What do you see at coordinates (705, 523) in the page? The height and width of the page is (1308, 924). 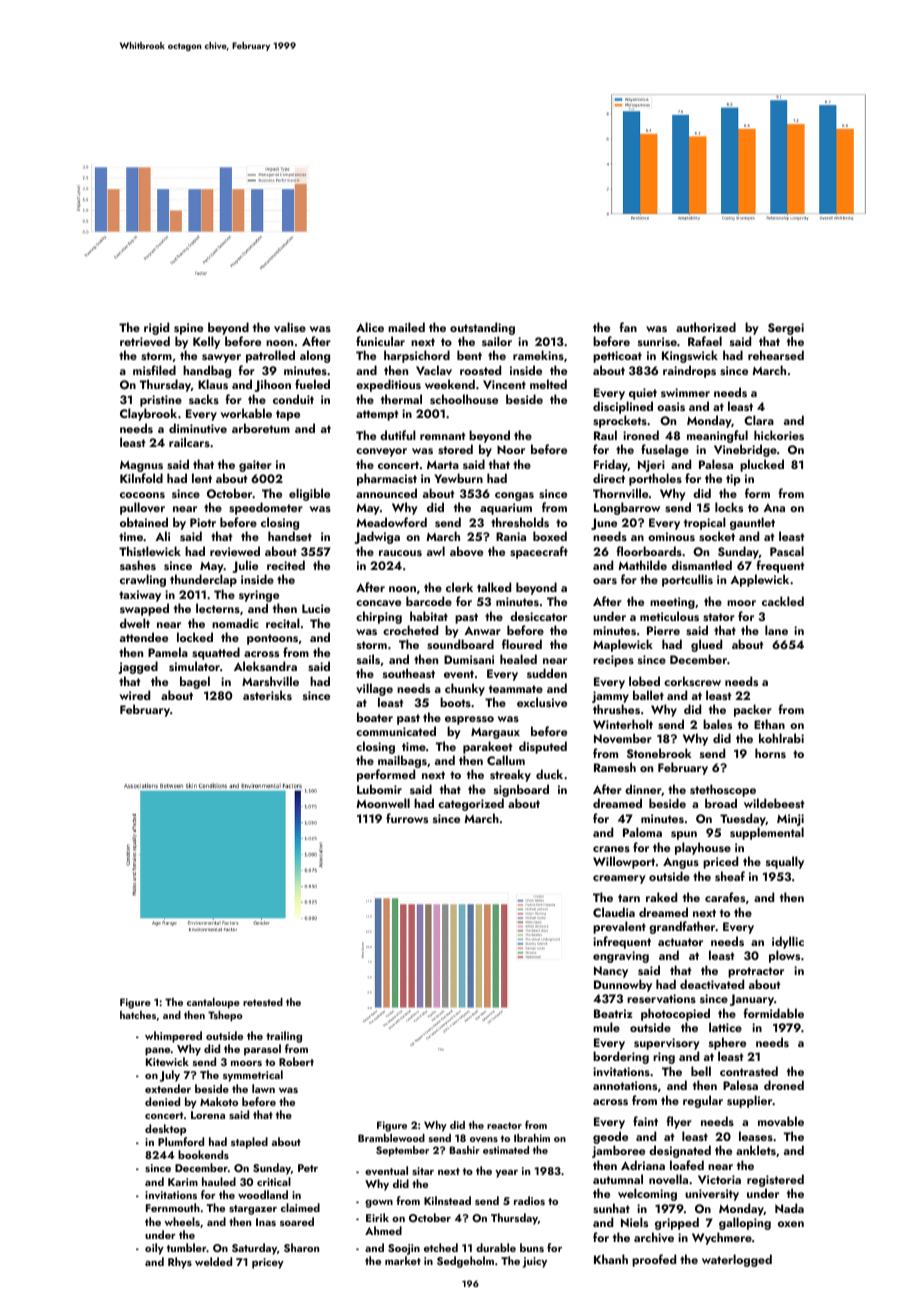 I see `tropical` at bounding box center [705, 523].
